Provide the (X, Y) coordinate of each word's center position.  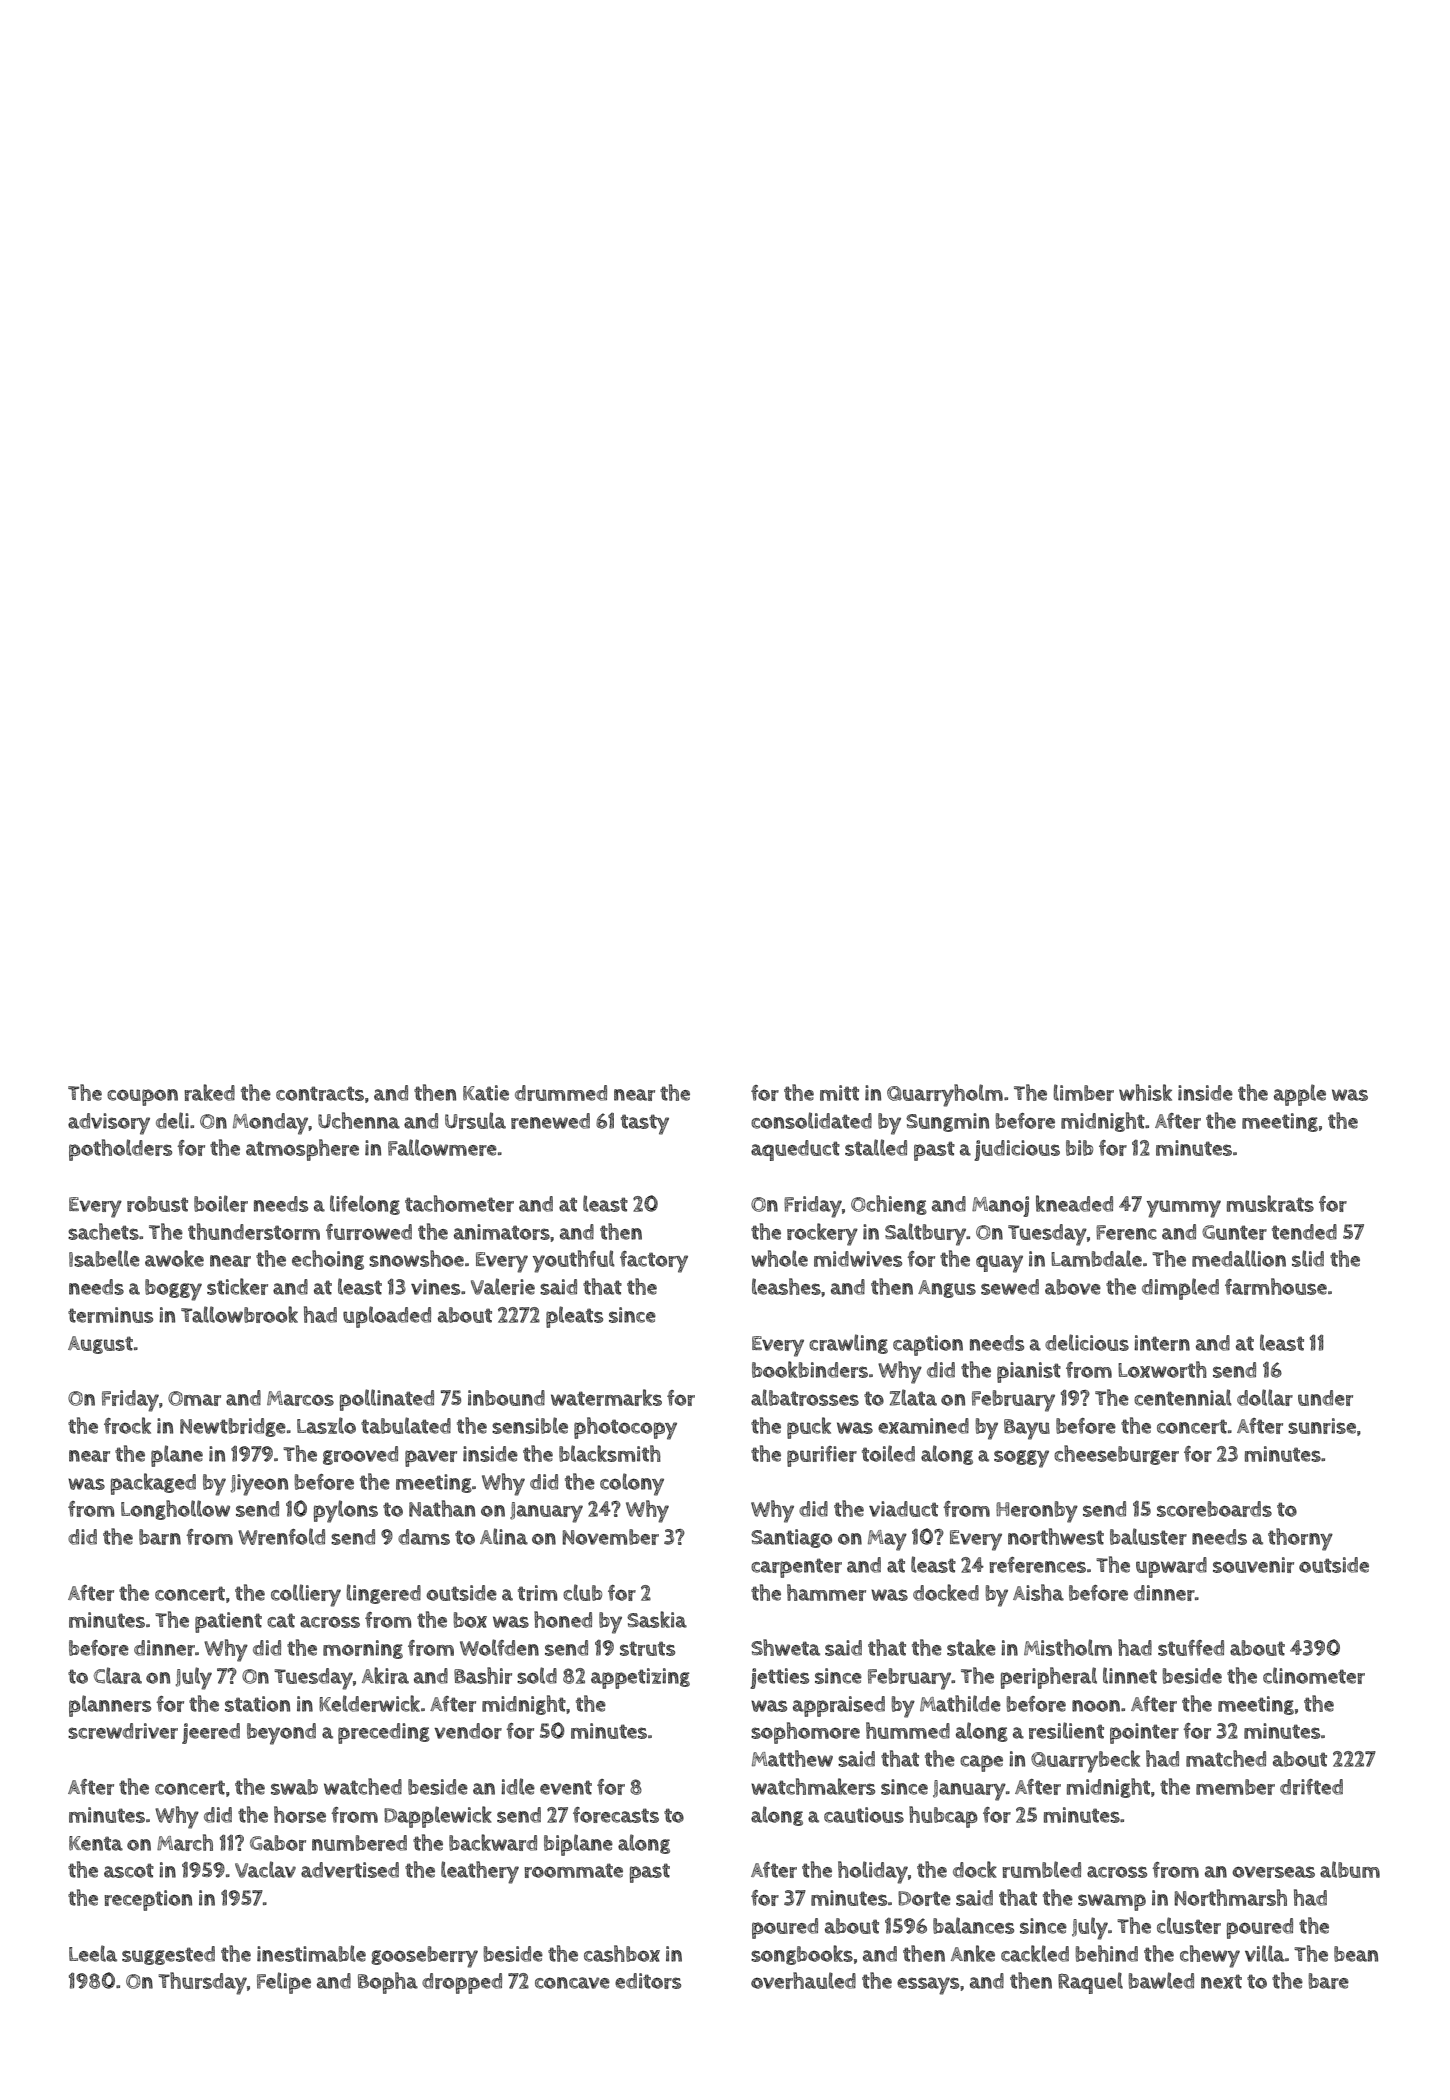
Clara (118, 1675)
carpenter (796, 1568)
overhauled (803, 1980)
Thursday (202, 1983)
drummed (561, 1093)
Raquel (1090, 1983)
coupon (142, 1097)
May (887, 1540)
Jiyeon (259, 1485)
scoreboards (1214, 1509)
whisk (1145, 1092)
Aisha (1038, 1592)
